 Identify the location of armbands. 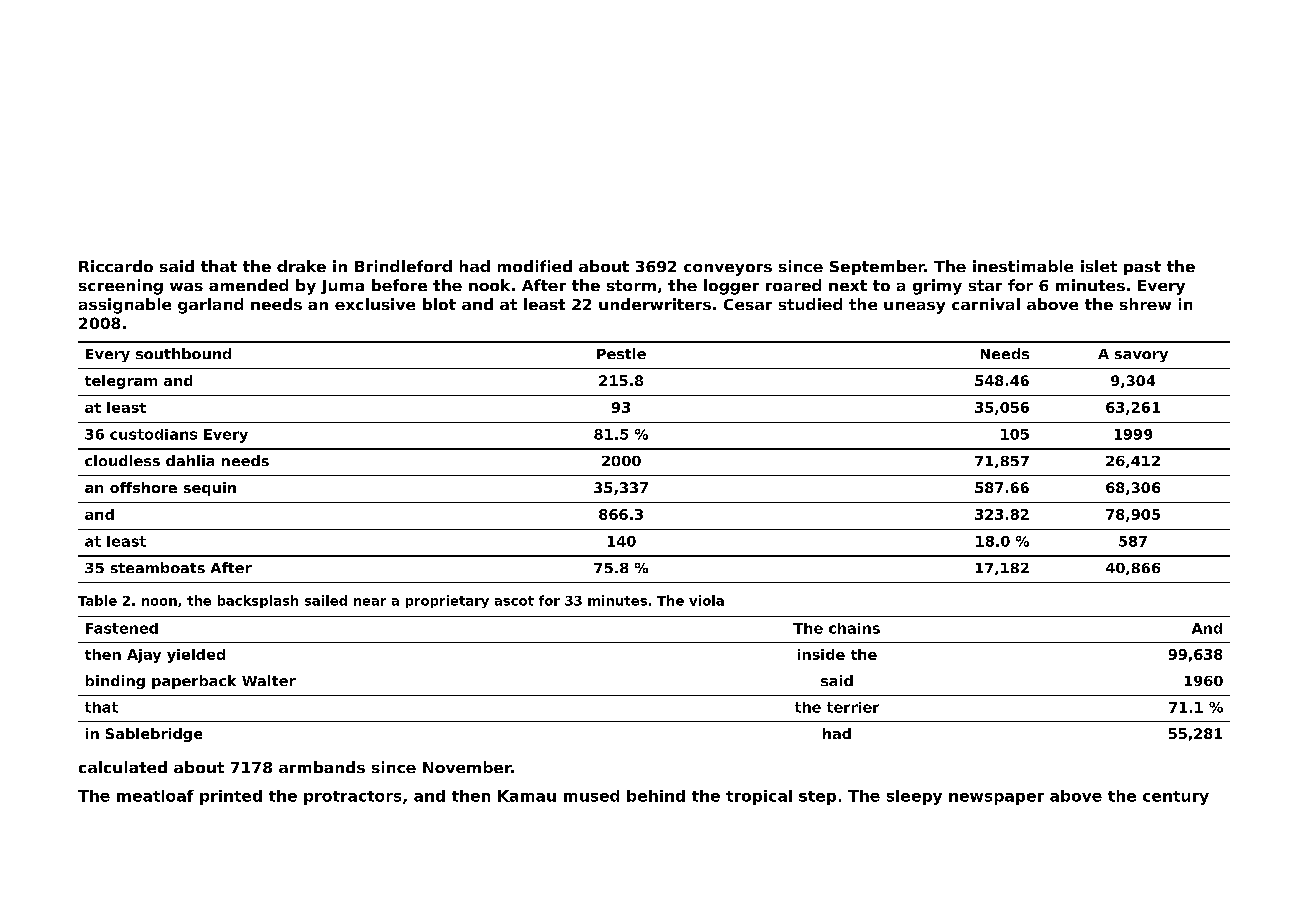
(322, 767).
